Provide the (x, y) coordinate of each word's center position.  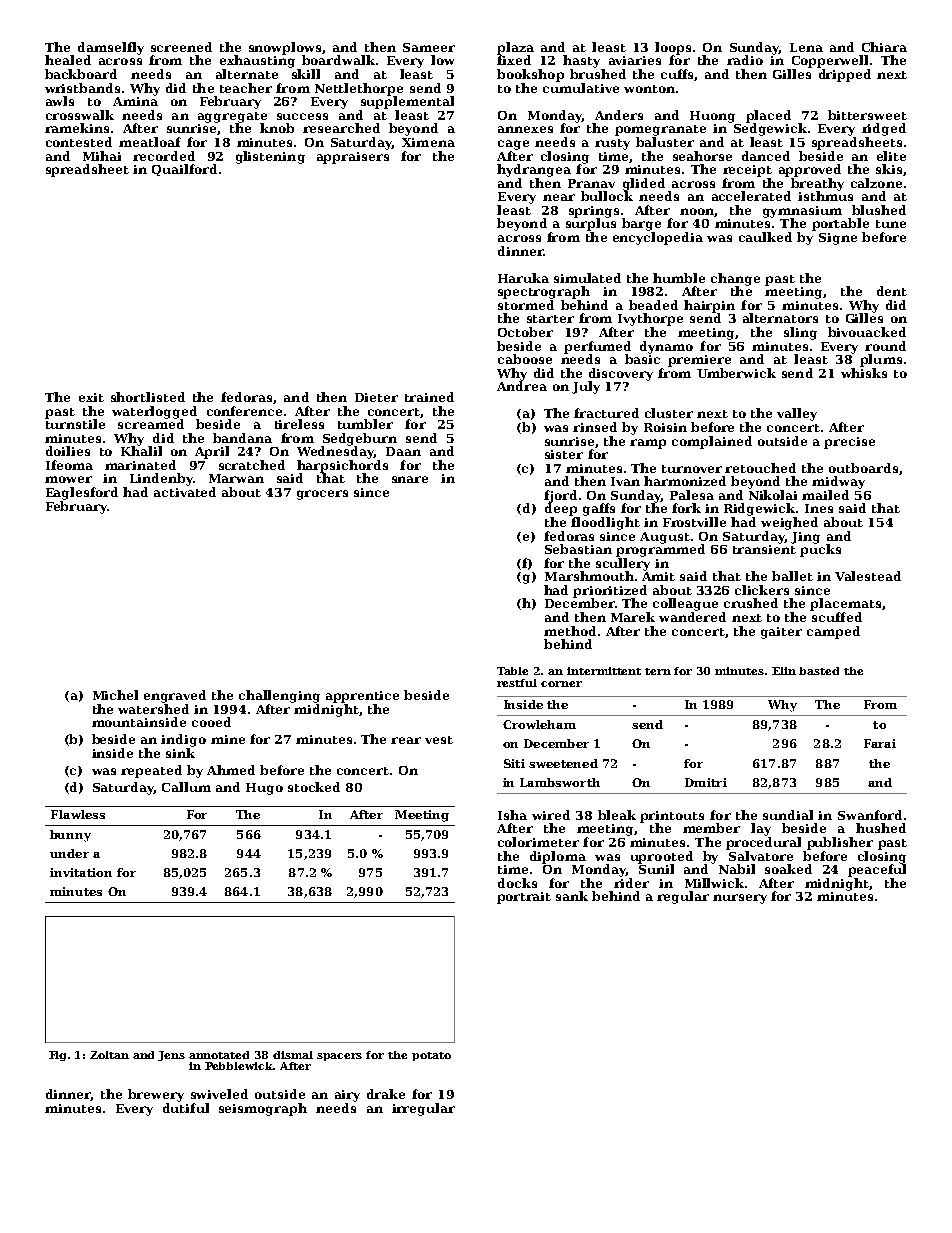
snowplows (285, 48)
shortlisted (148, 397)
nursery (740, 899)
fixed (514, 60)
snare (410, 479)
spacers (339, 1057)
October (525, 332)
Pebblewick (239, 1066)
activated (185, 492)
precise (849, 443)
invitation (81, 872)
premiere (699, 361)
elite (891, 156)
